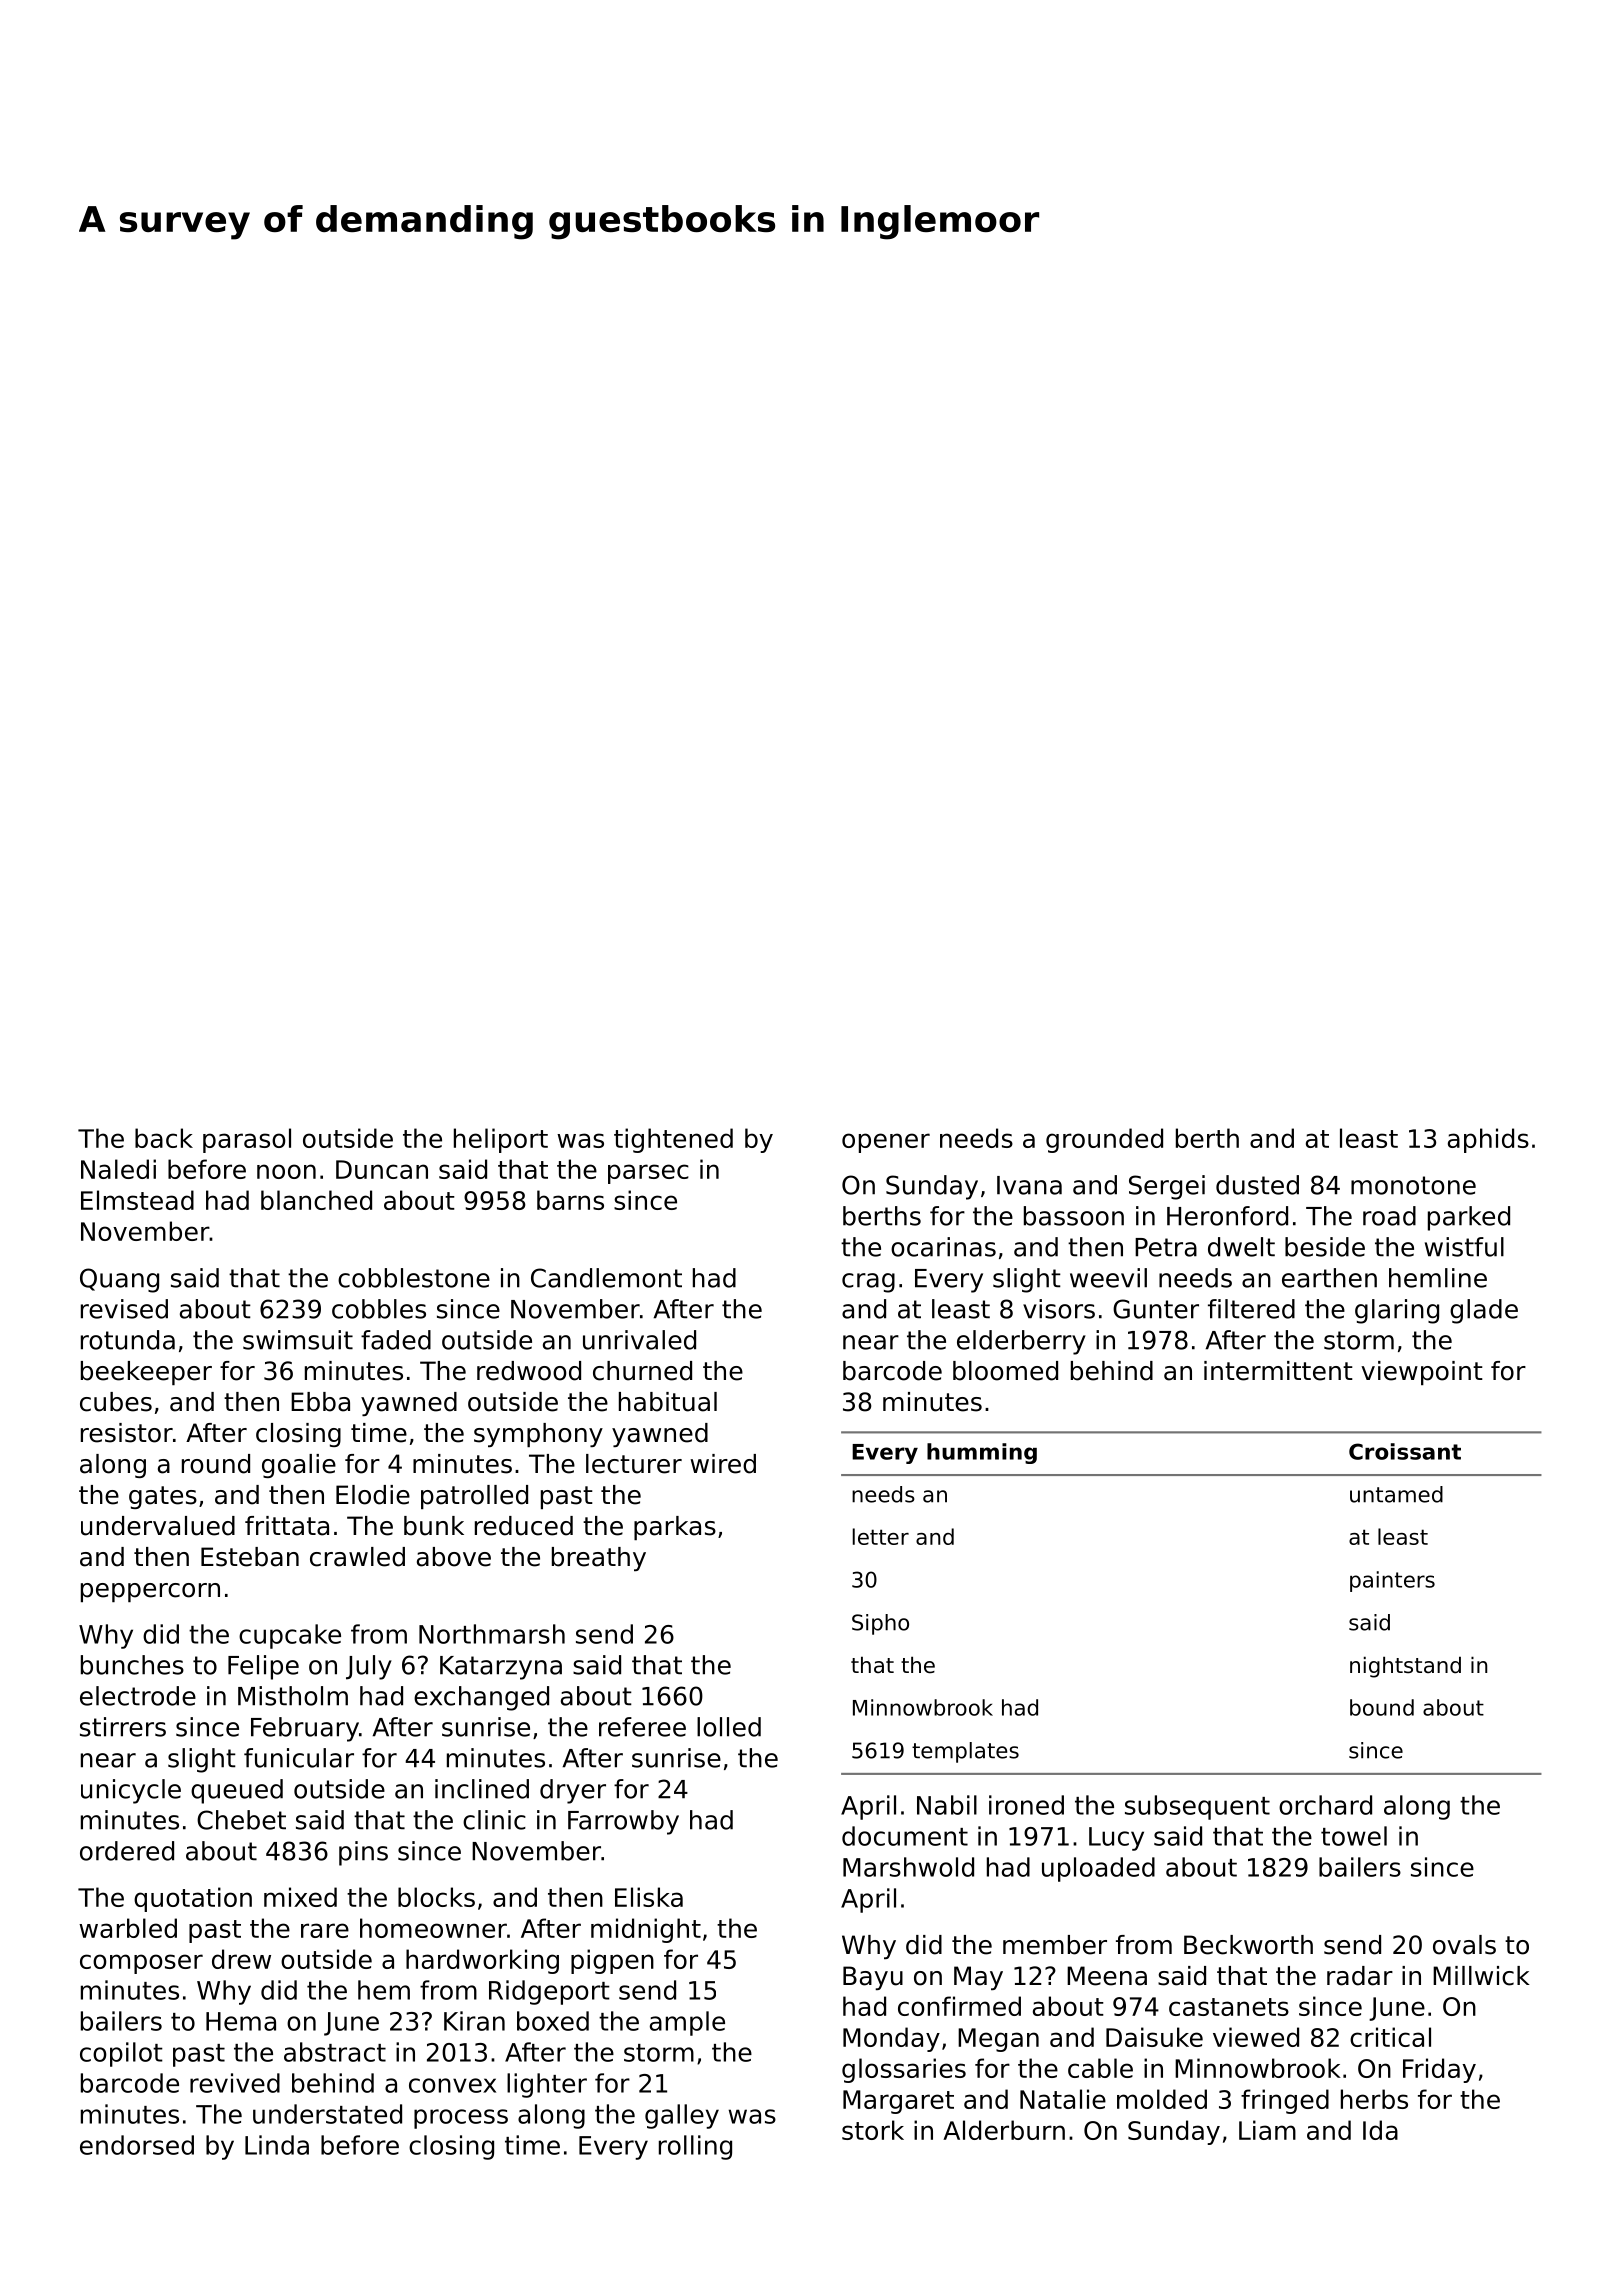 This document has width=1620, height=2292. I want to click on member, so click(1055, 1945).
